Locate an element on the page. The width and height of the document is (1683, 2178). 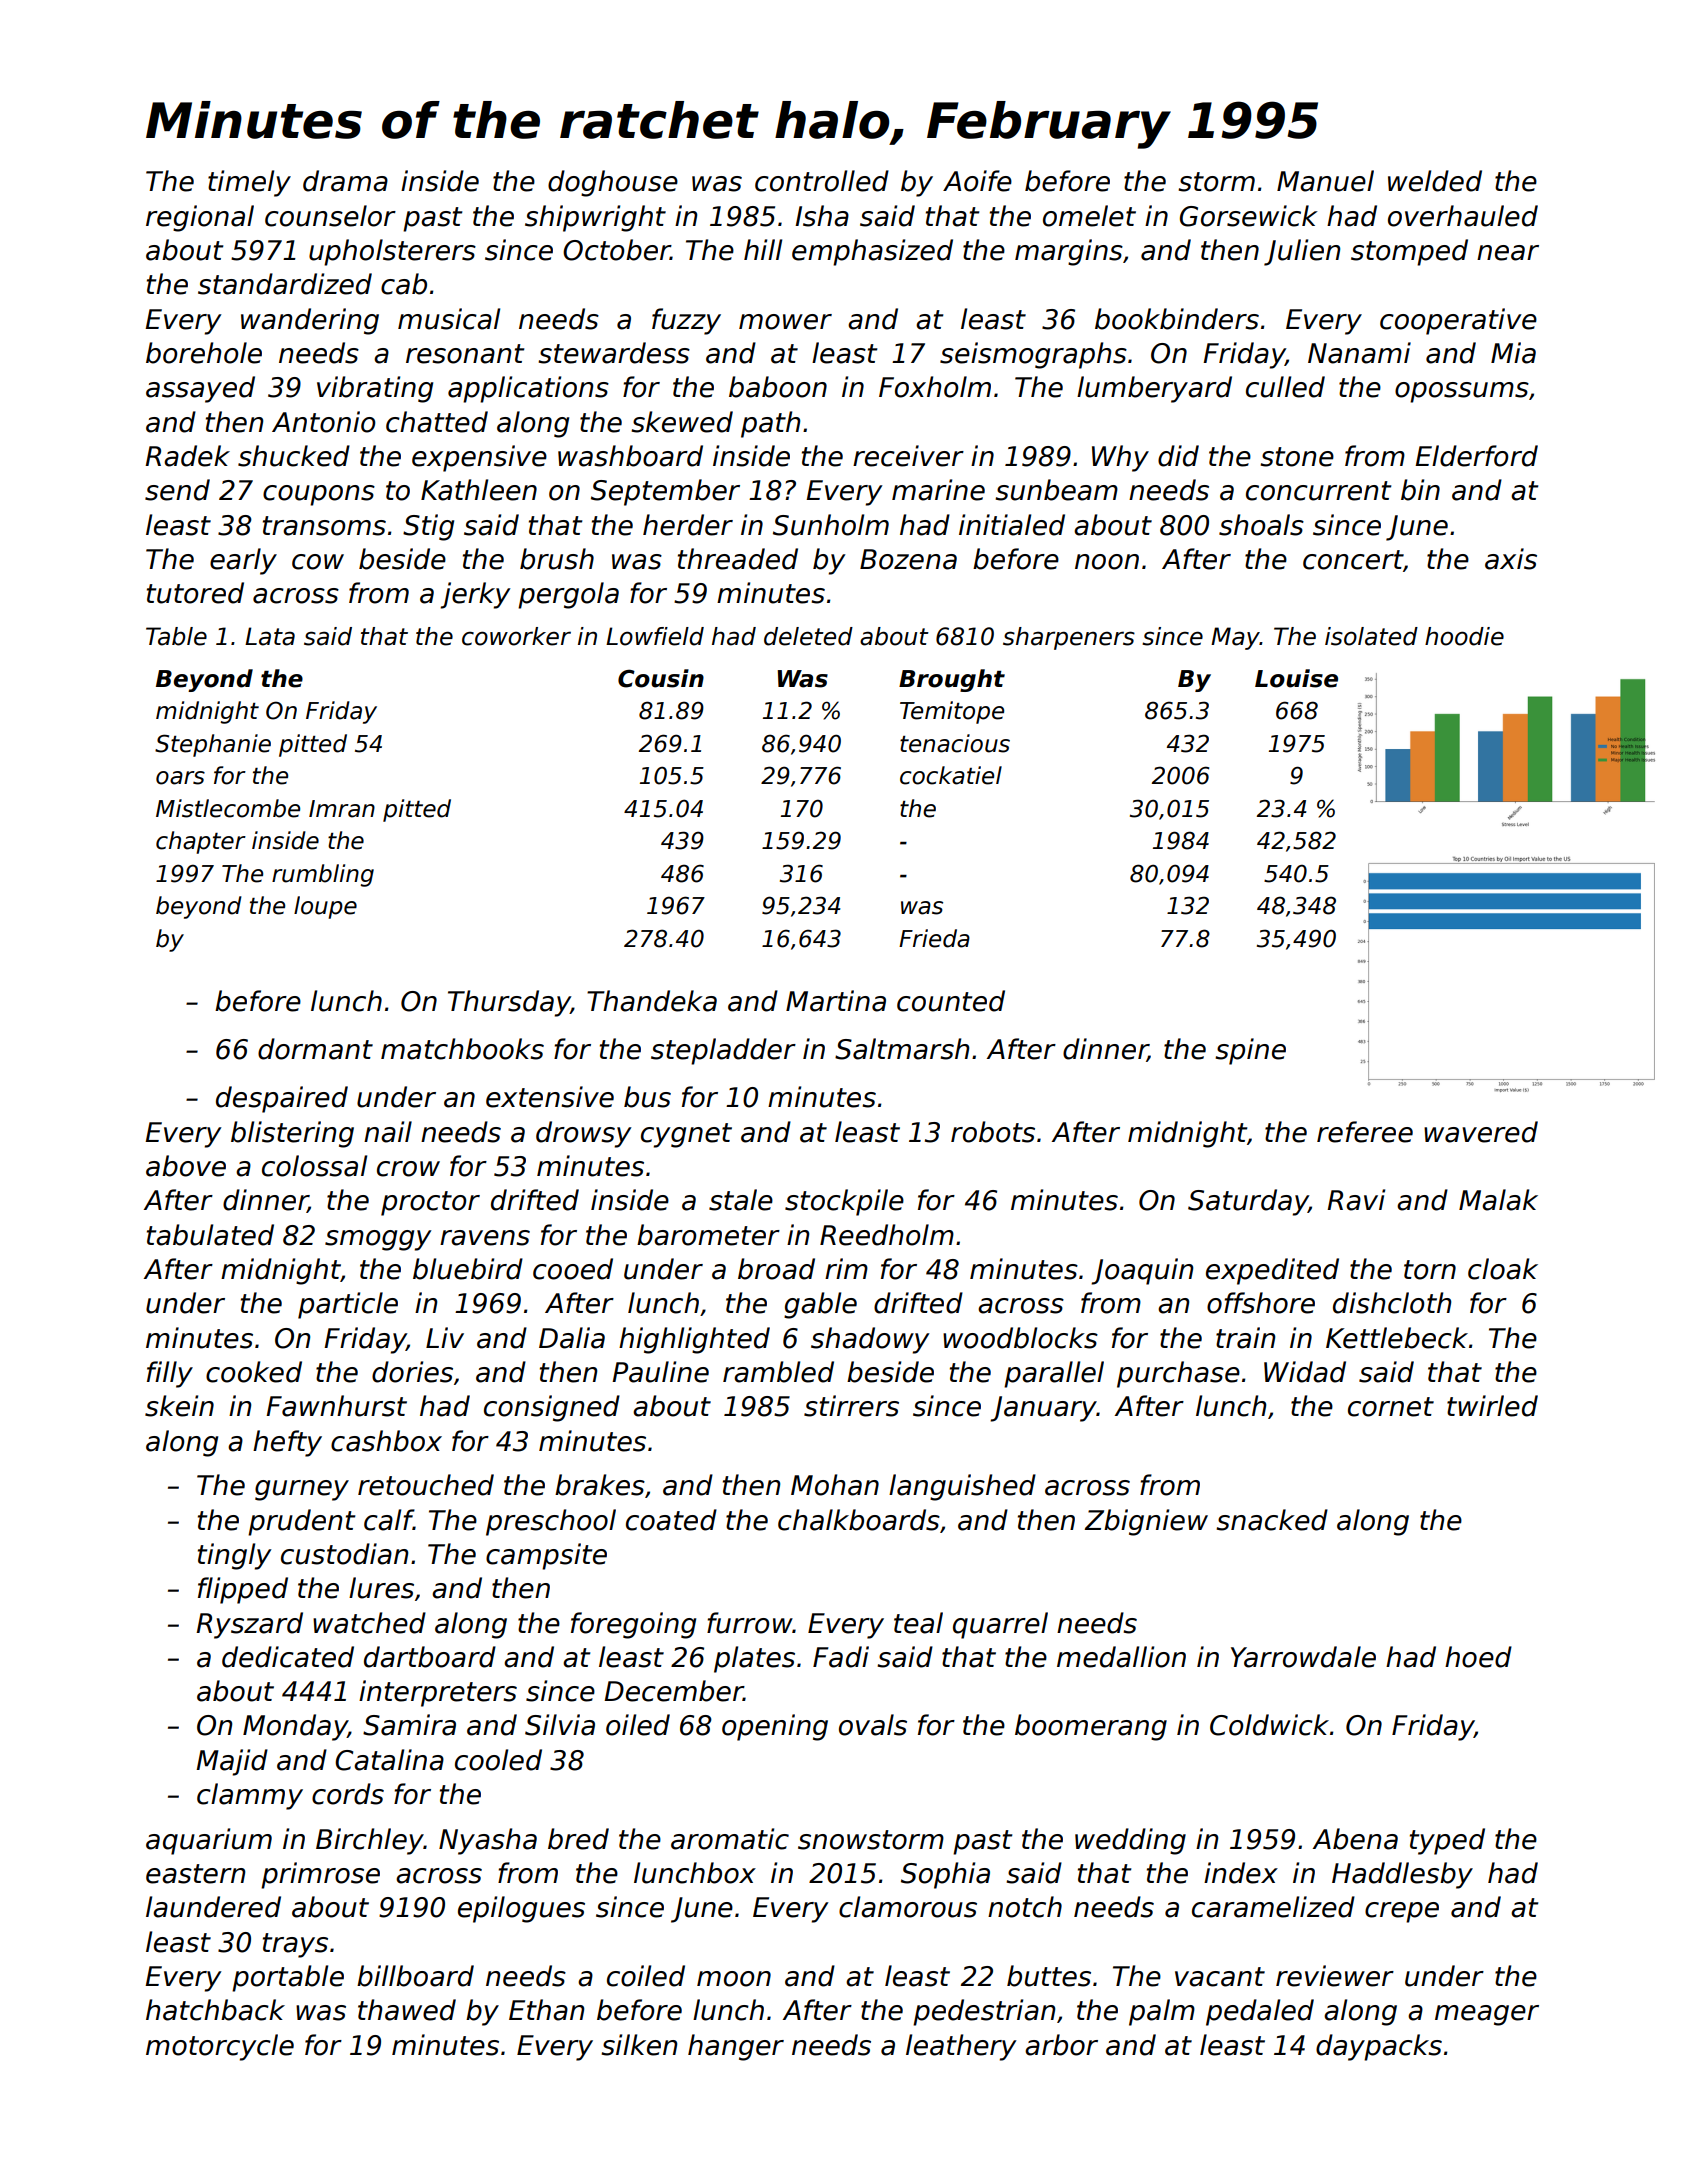
Fawnhurst is located at coordinates (336, 1406).
